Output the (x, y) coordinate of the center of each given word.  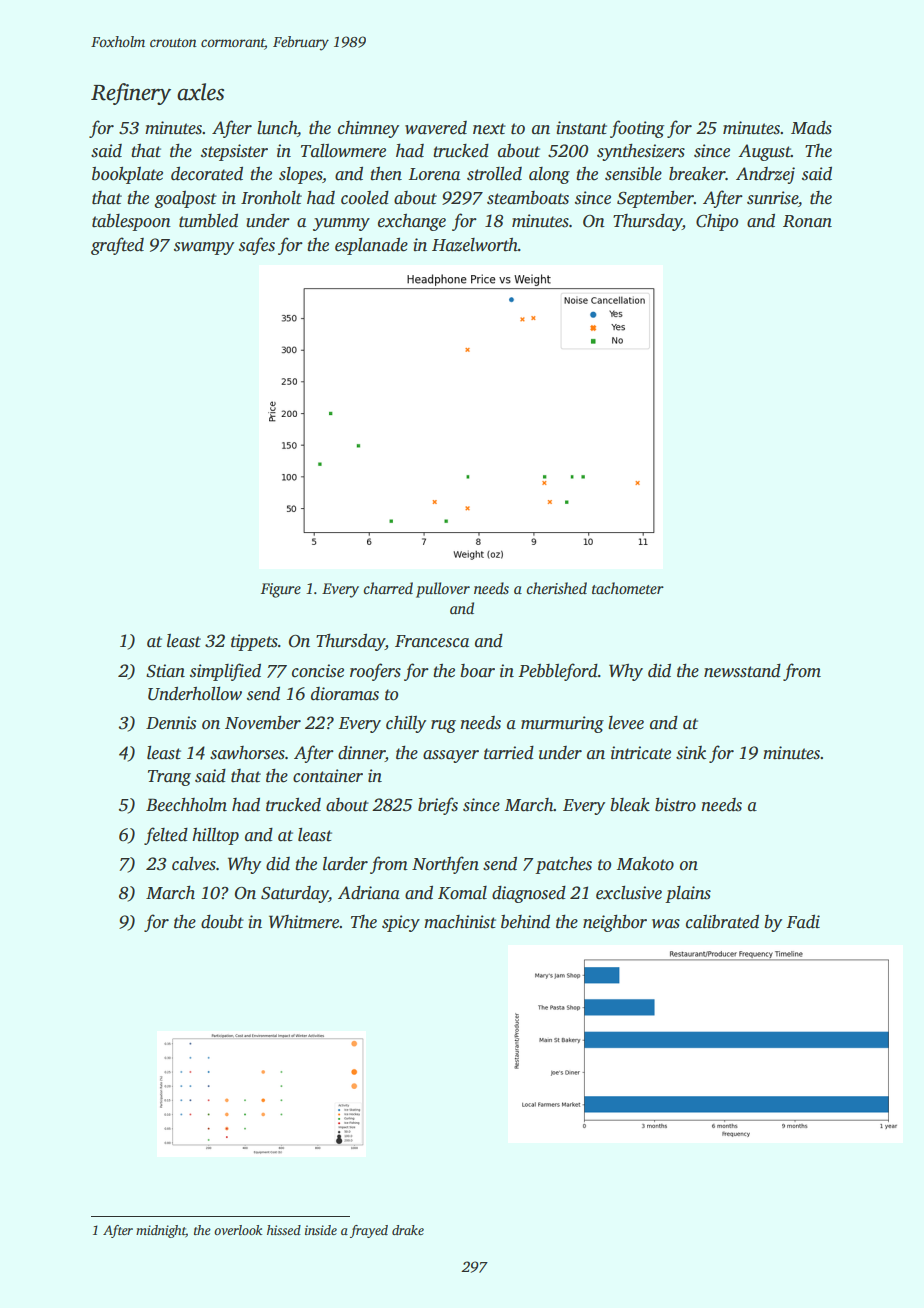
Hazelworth (475, 245)
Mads (811, 128)
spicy (401, 923)
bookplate (127, 175)
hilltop (215, 836)
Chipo (717, 222)
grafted (117, 246)
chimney (368, 129)
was (666, 924)
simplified (225, 672)
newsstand (742, 671)
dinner (361, 753)
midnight (161, 1231)
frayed (369, 1231)
